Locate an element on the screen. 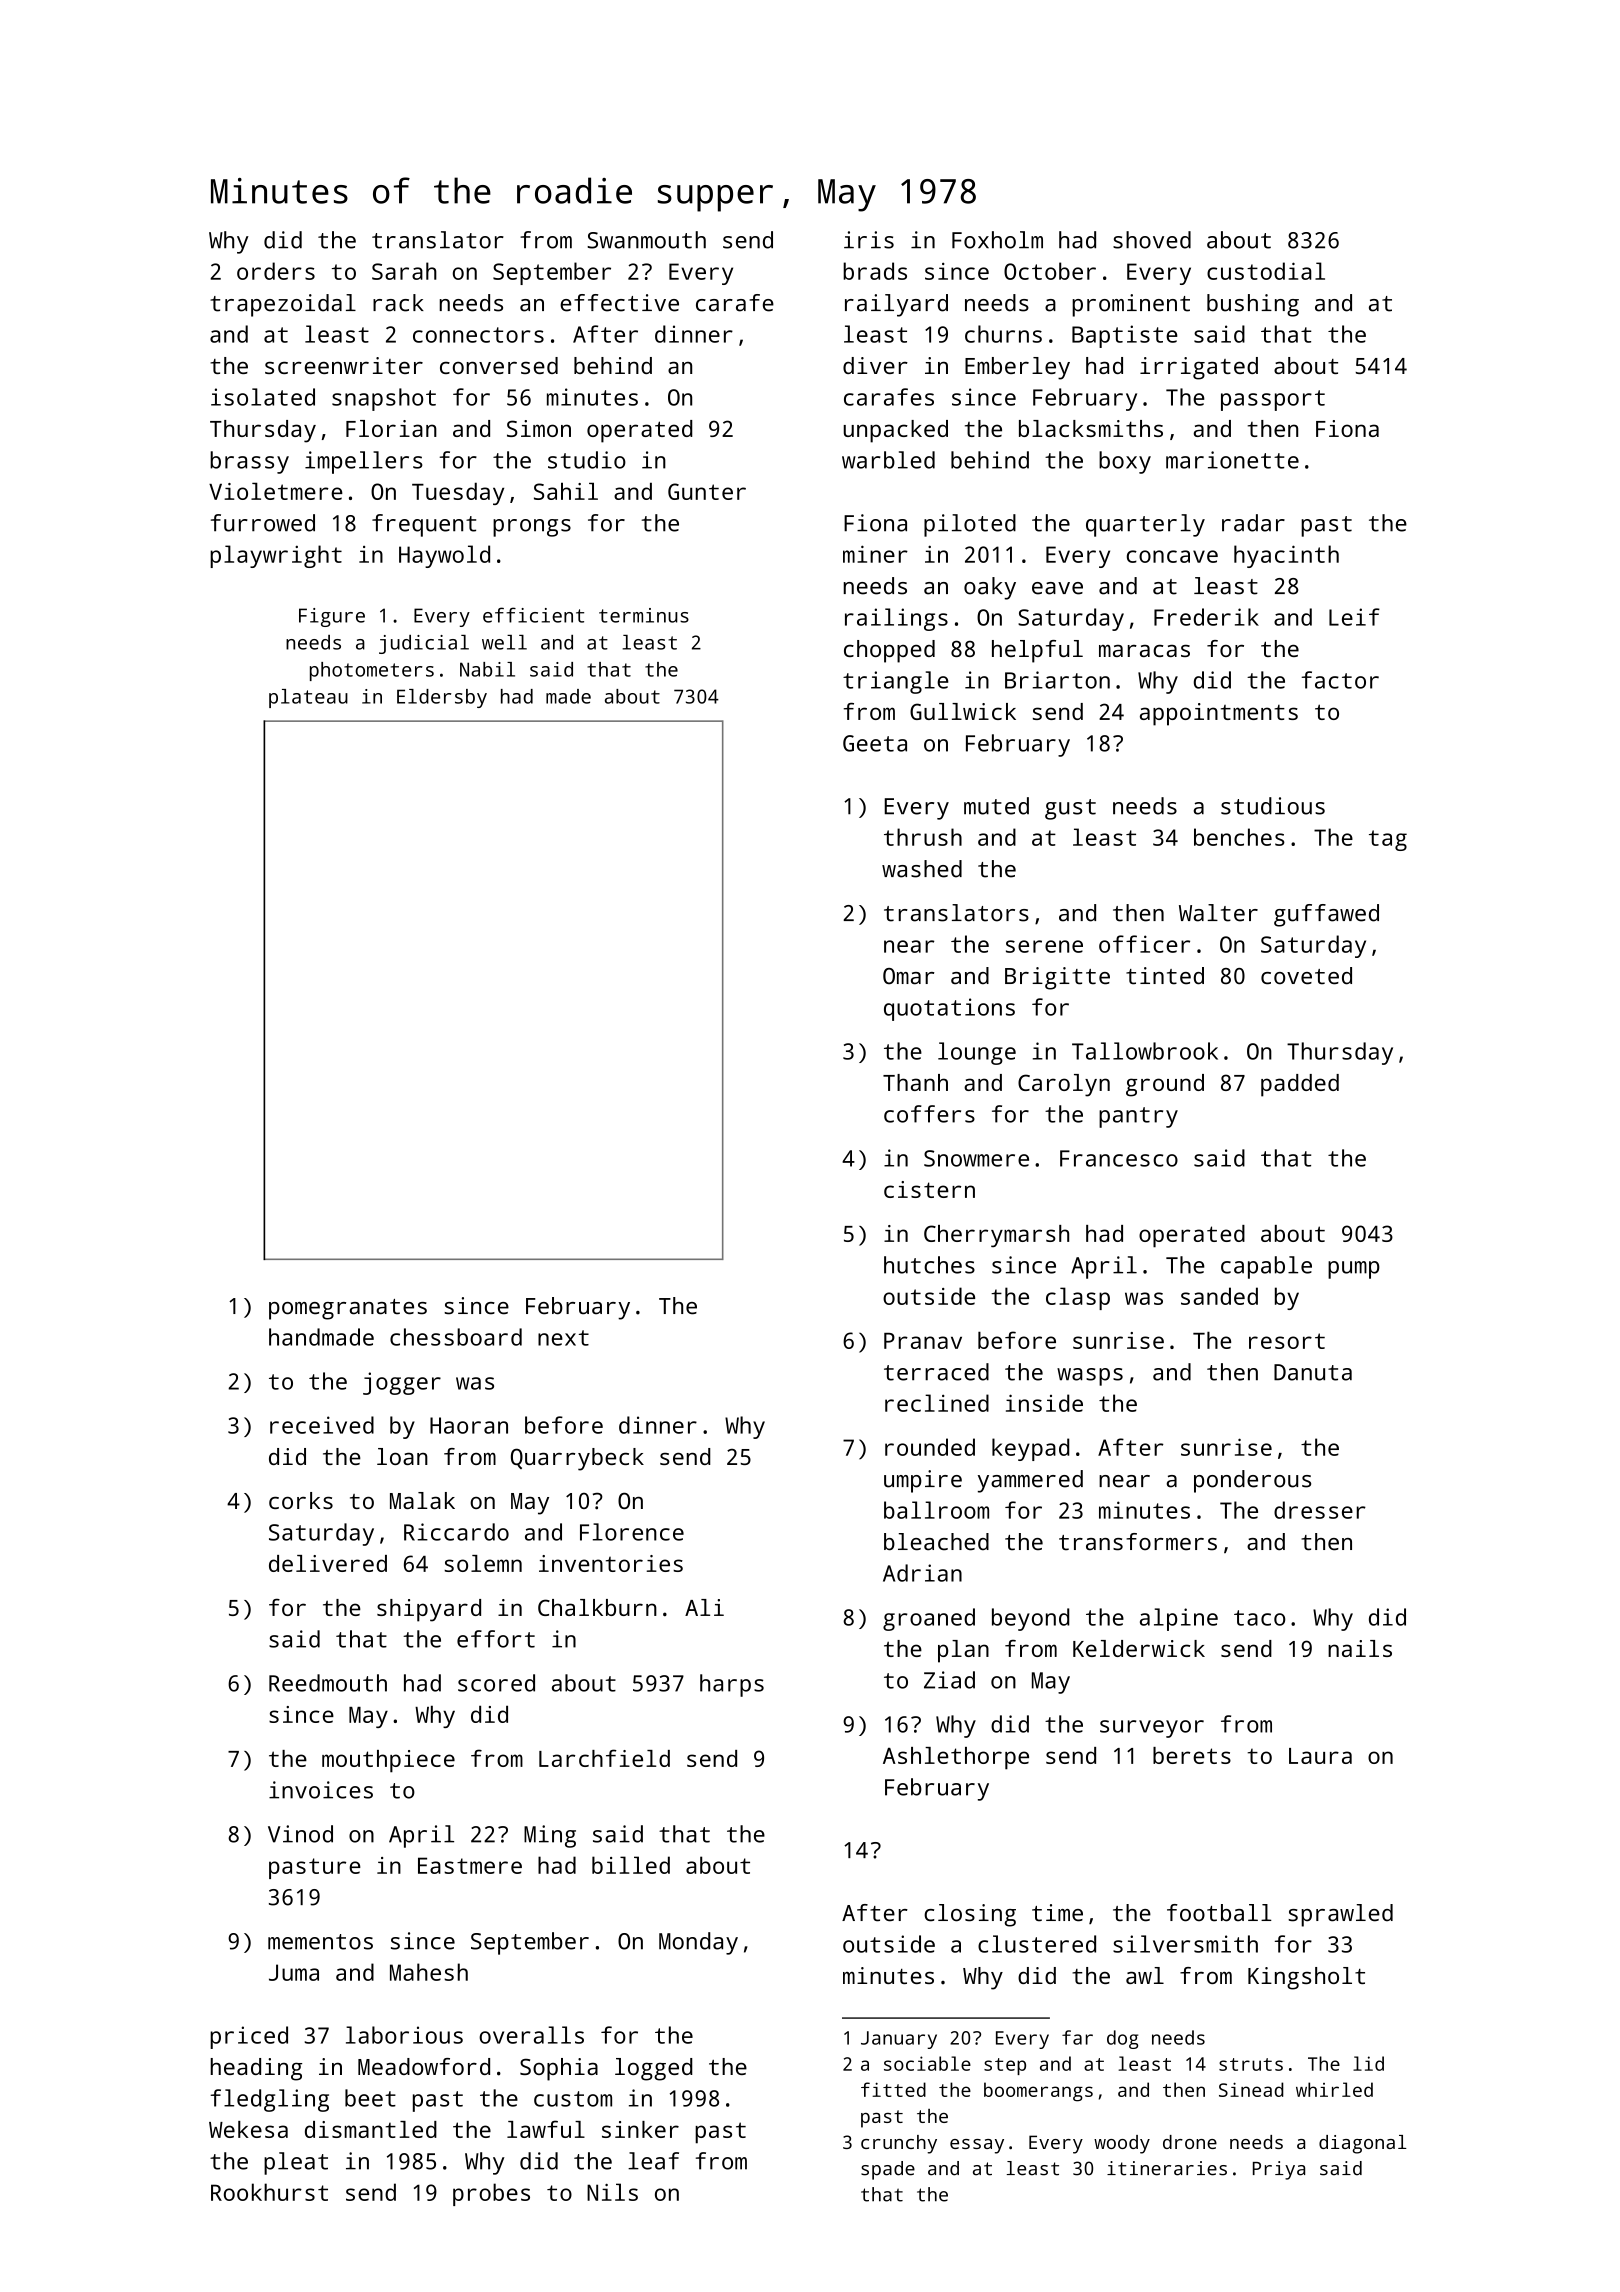 The height and width of the screenshot is (2292, 1620). Rookhurst is located at coordinates (269, 2192).
